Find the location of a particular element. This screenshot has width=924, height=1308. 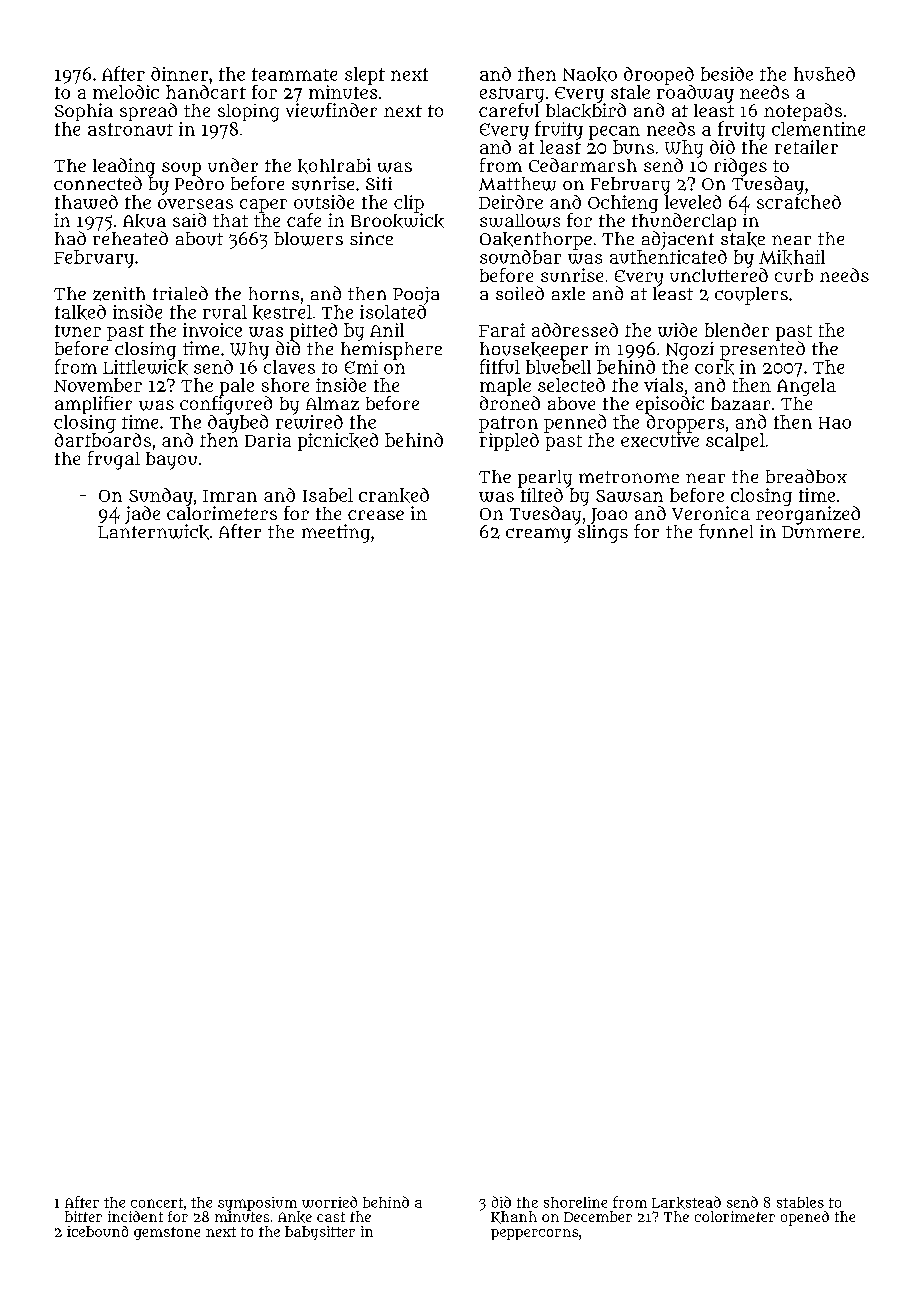

Angela is located at coordinates (806, 387).
